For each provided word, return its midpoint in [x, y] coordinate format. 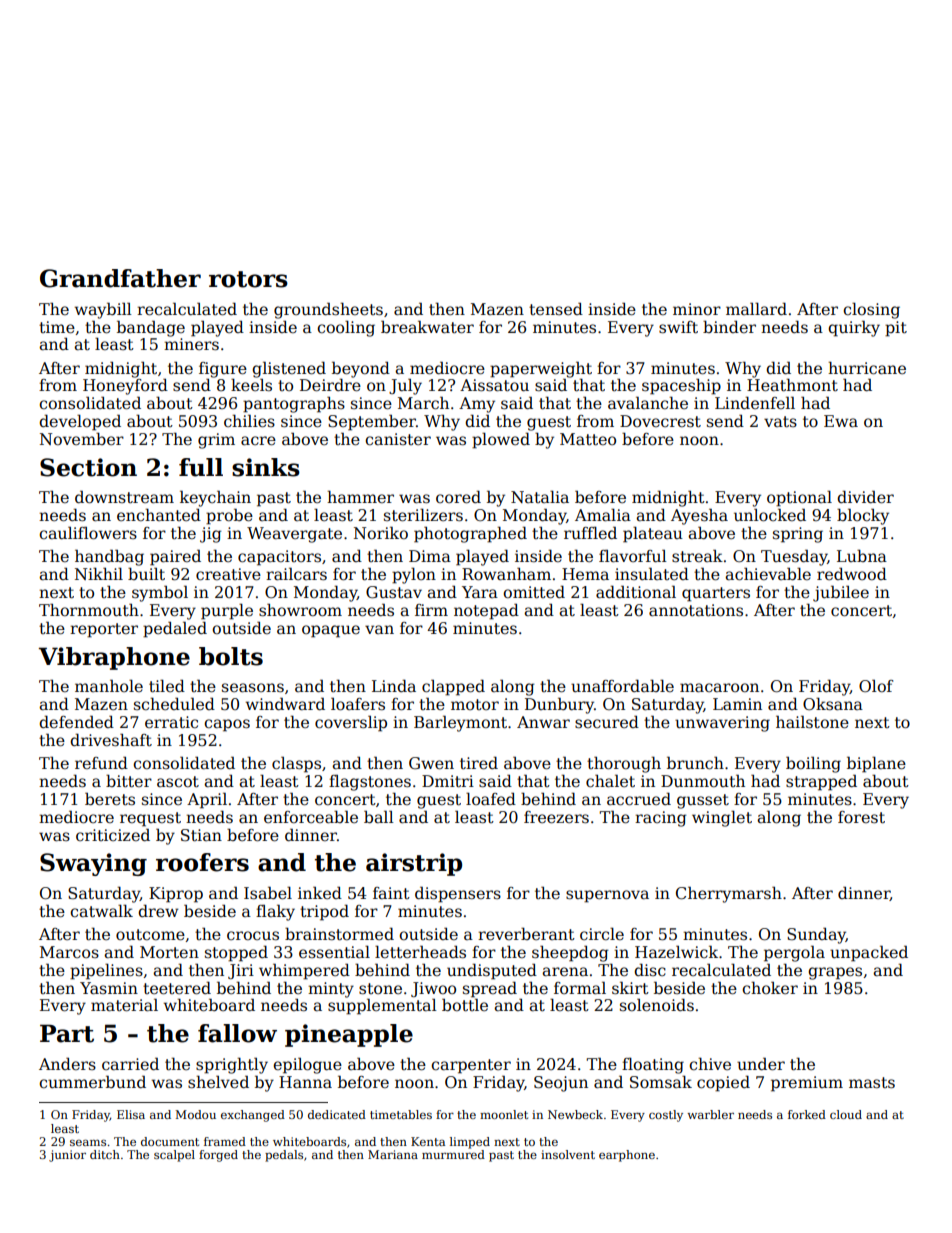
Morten [169, 952]
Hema [585, 574]
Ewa [841, 421]
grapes [835, 973]
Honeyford [125, 386]
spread [490, 990]
